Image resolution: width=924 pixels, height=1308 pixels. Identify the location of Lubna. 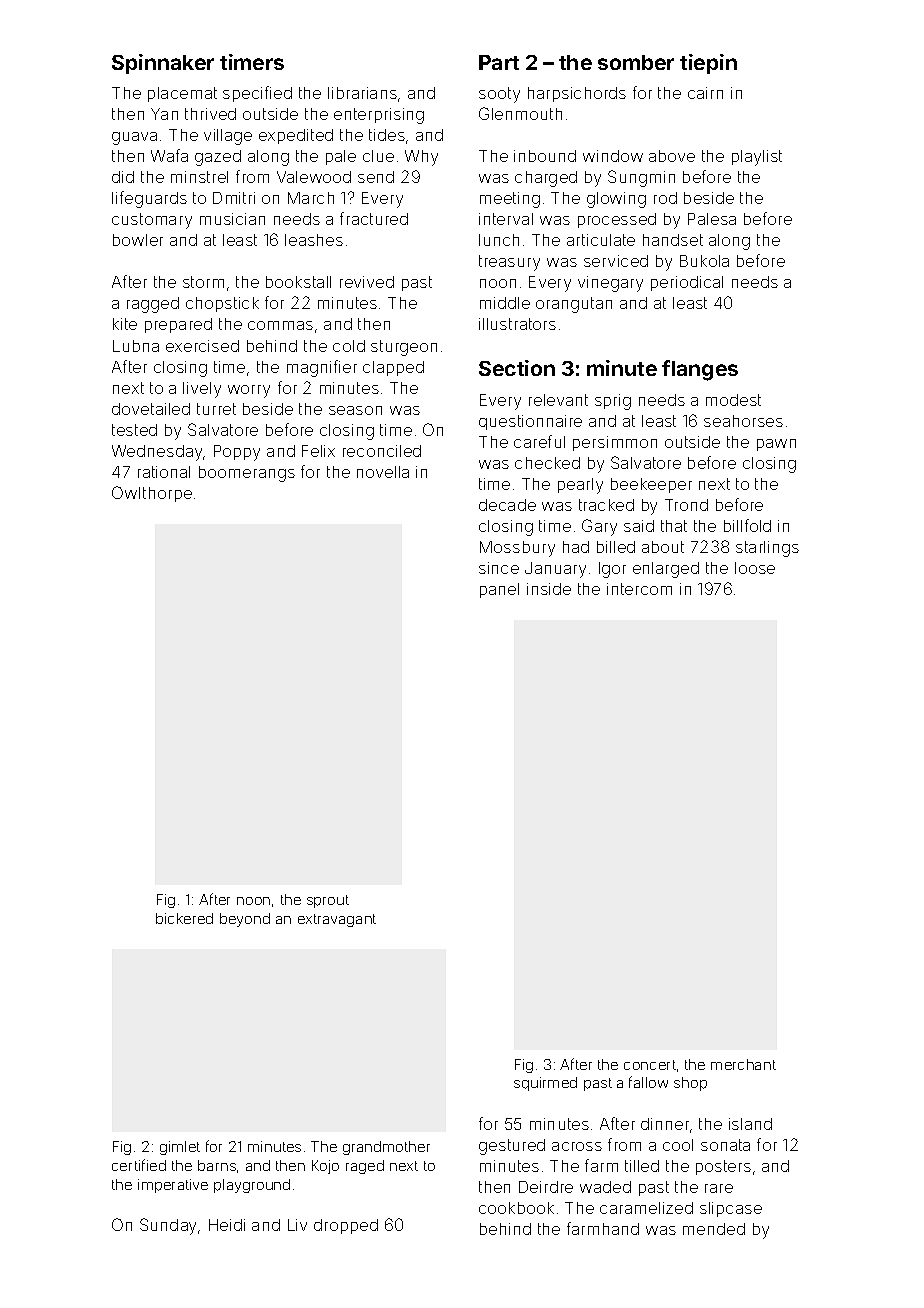
(136, 346).
